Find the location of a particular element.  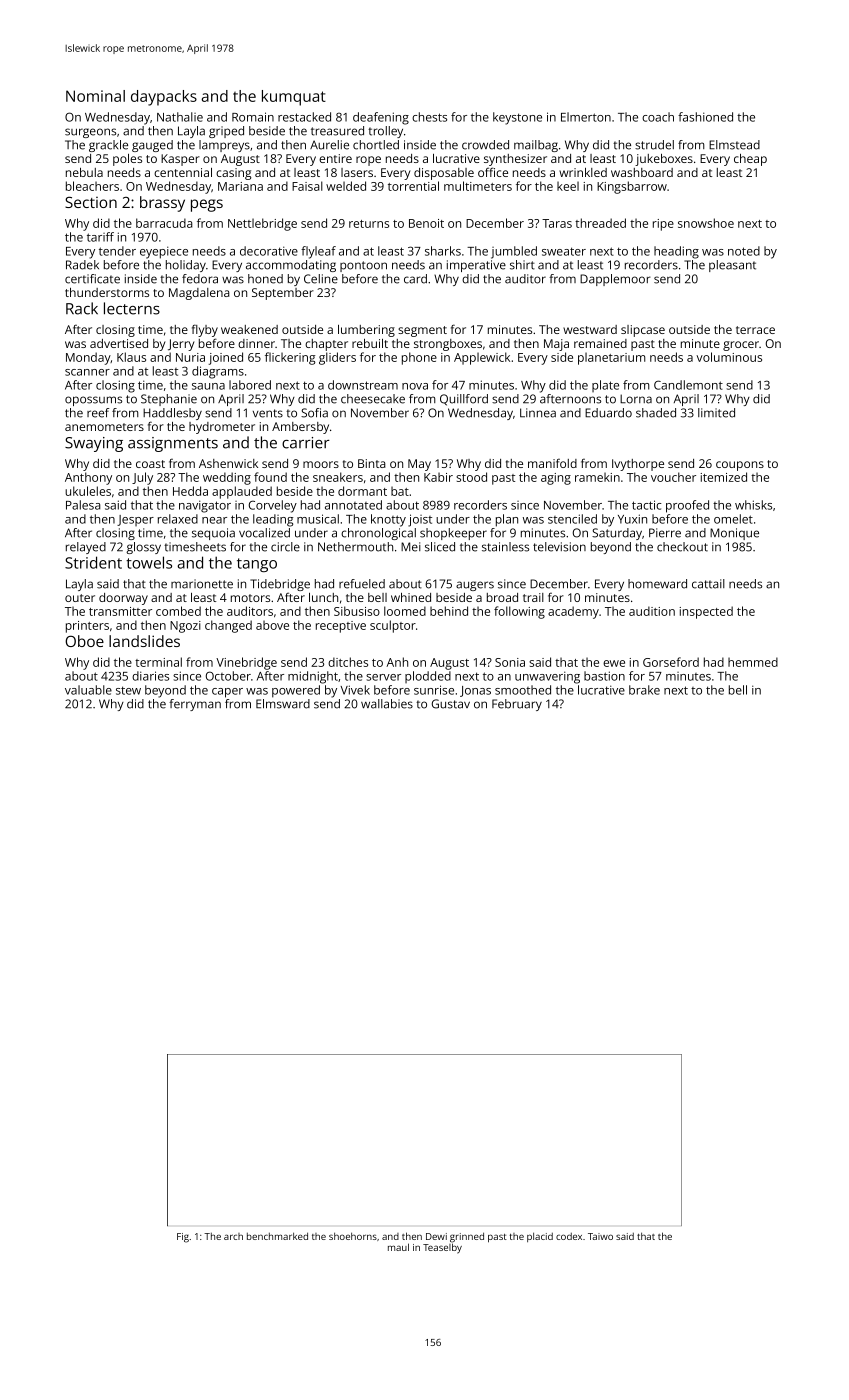

vents is located at coordinates (268, 413).
